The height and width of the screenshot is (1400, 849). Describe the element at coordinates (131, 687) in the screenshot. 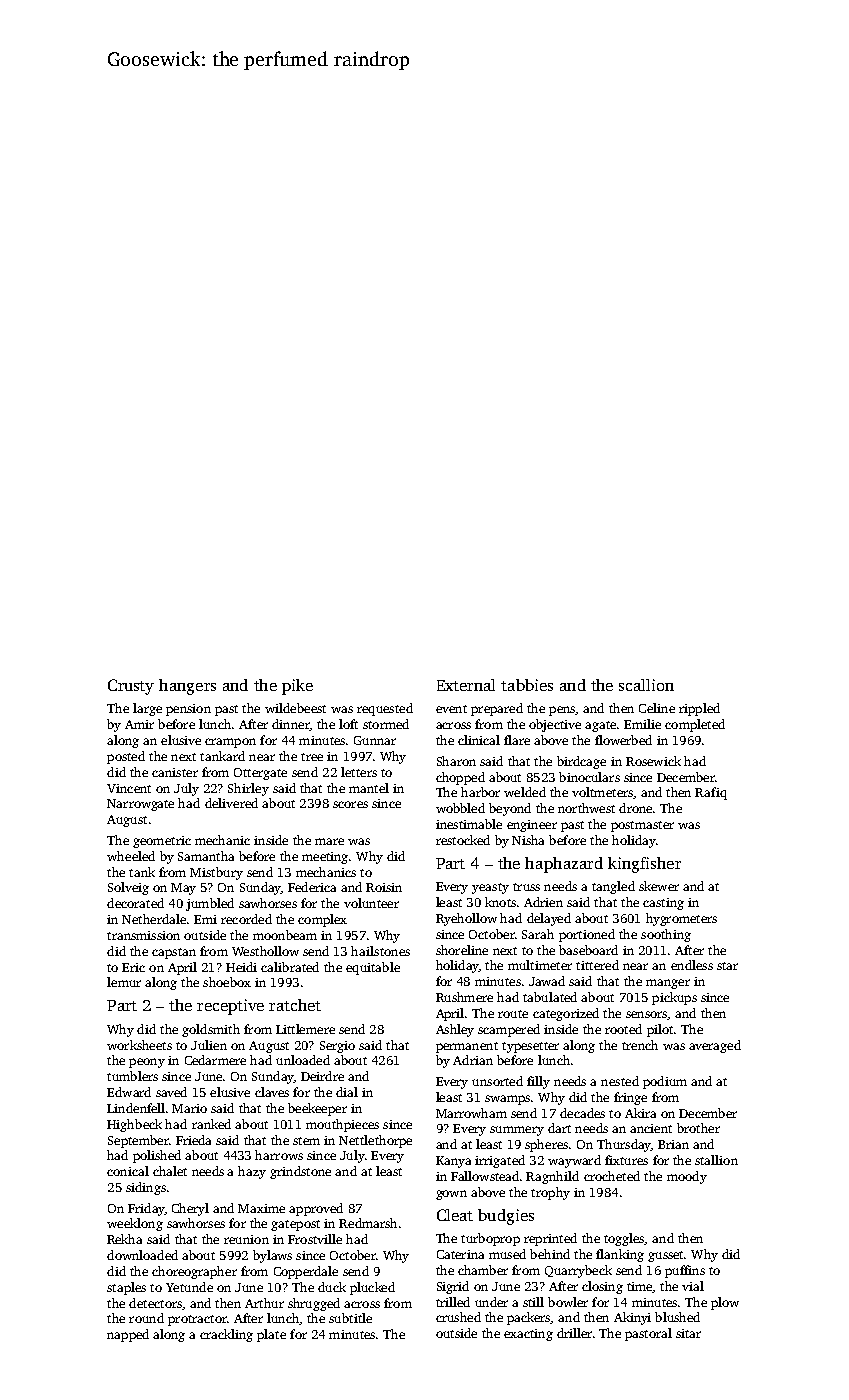

I see `Crusty` at that location.
